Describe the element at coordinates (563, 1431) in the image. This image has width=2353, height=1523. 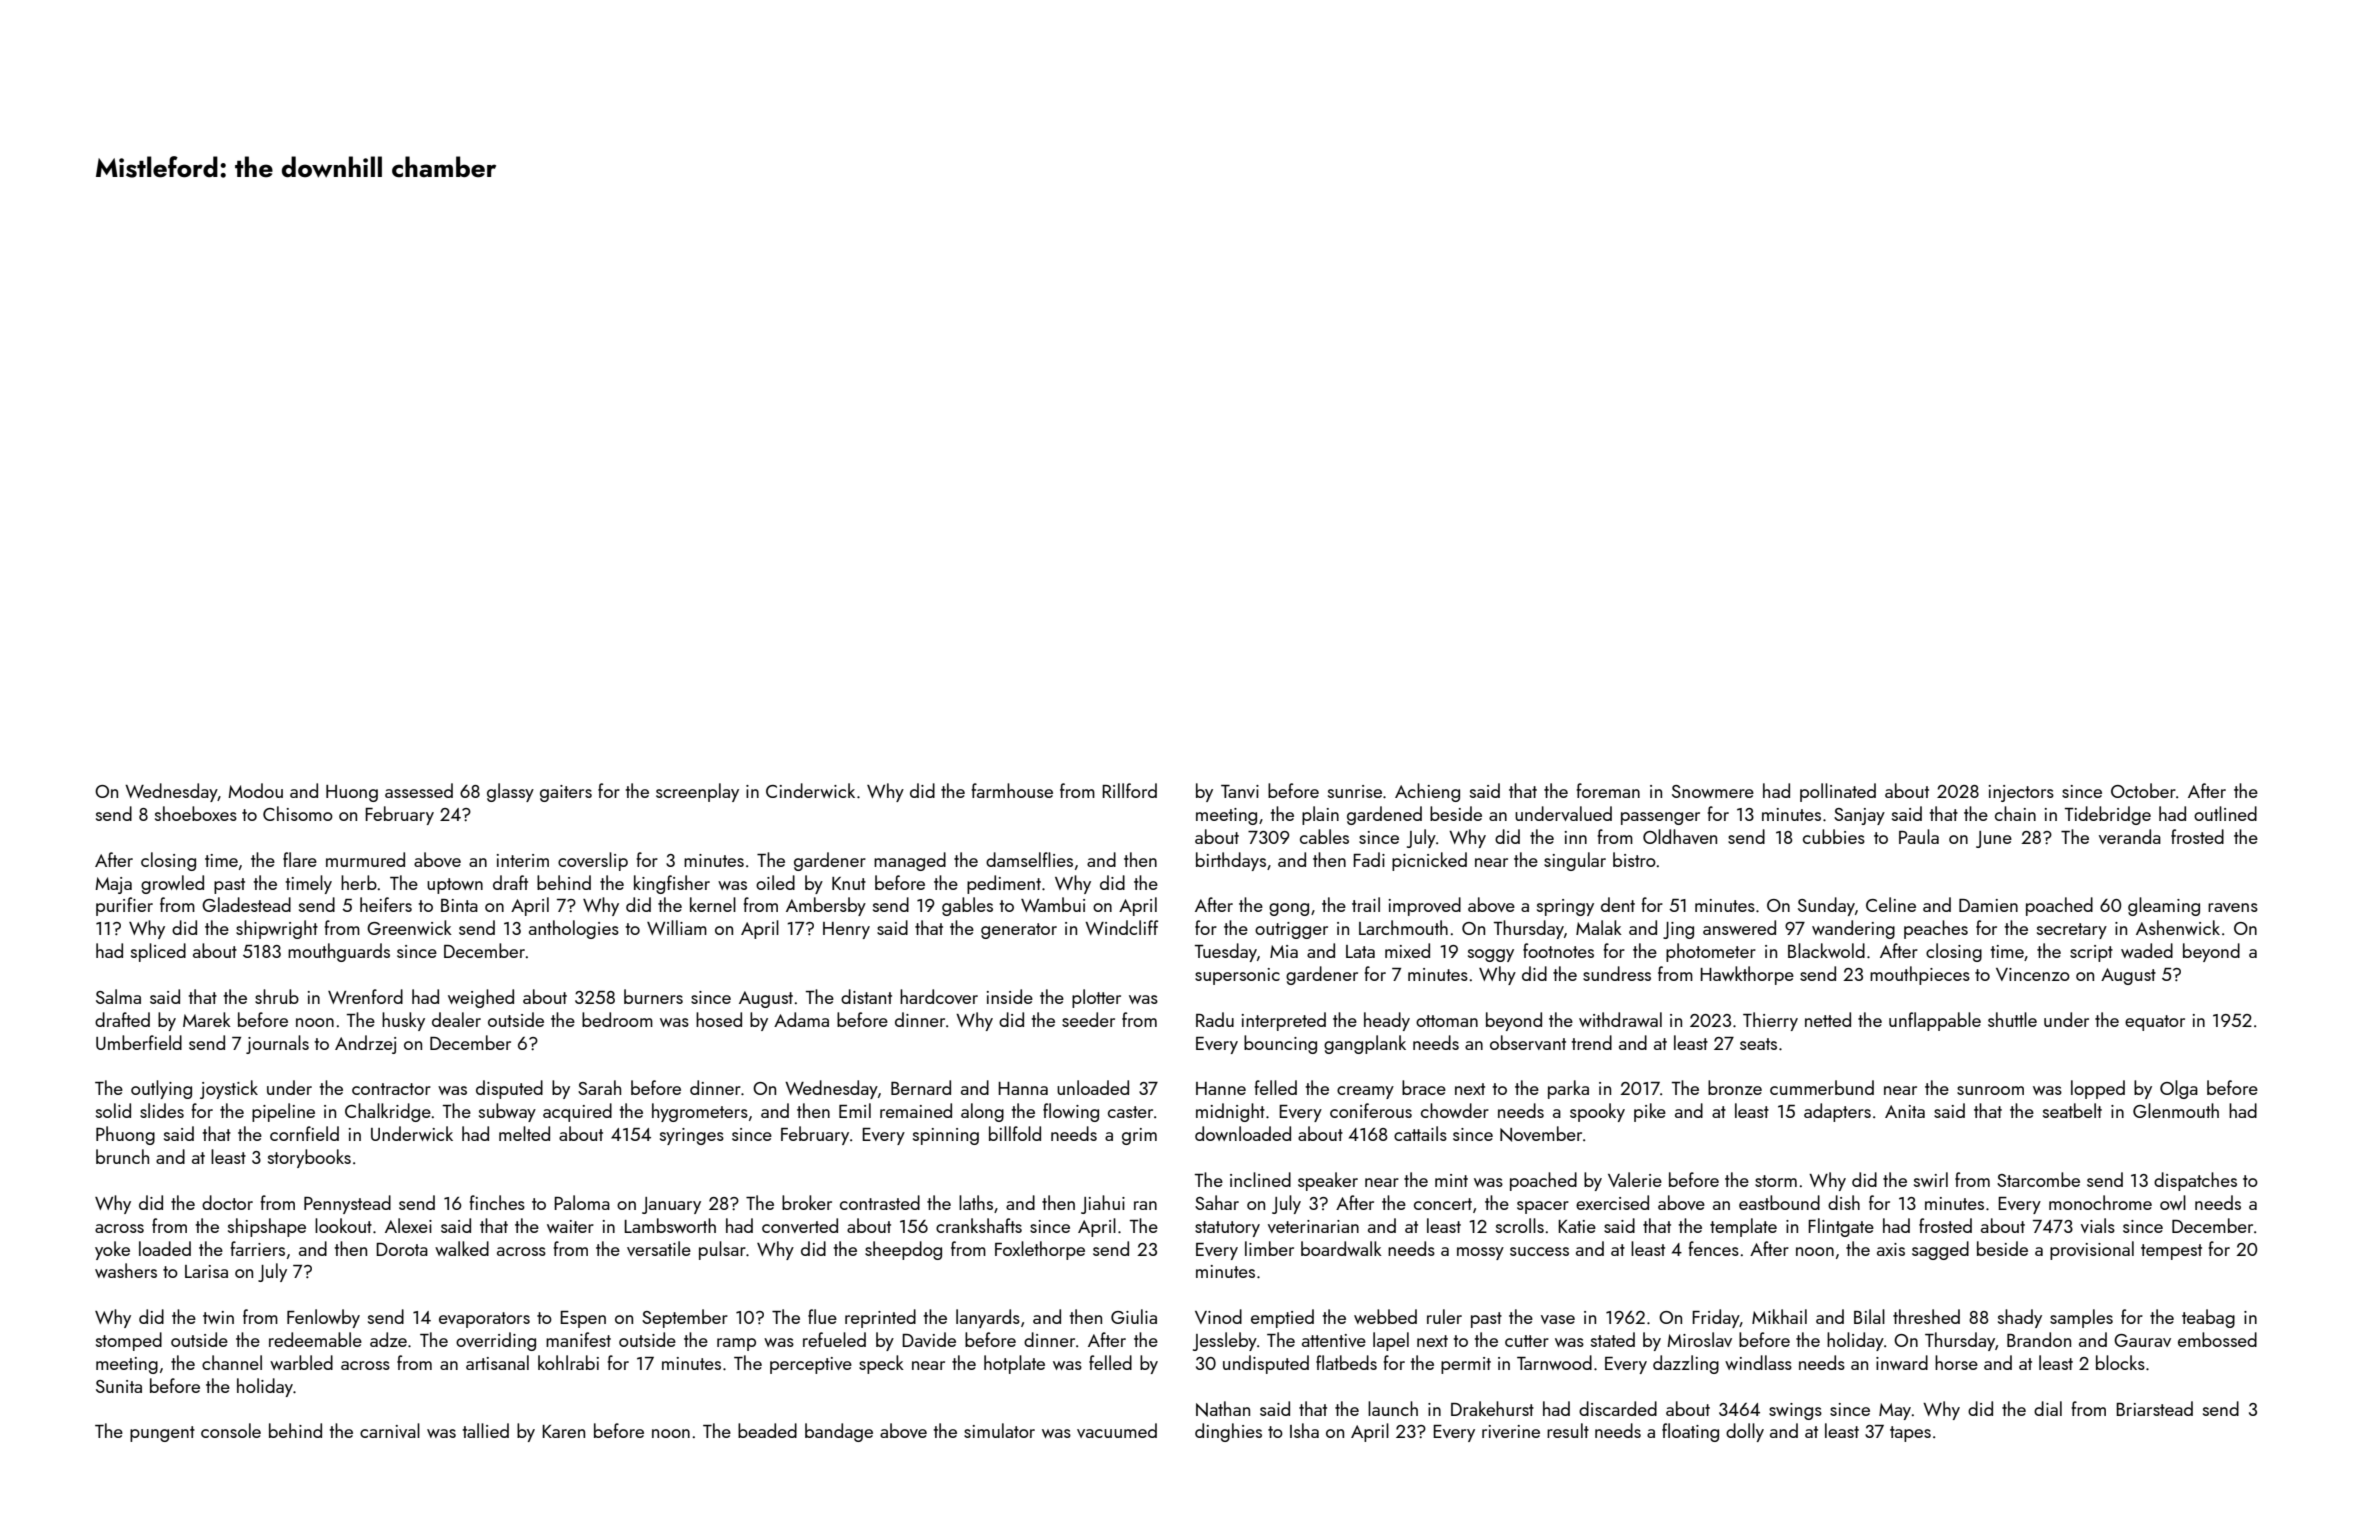
I see `Karen` at that location.
